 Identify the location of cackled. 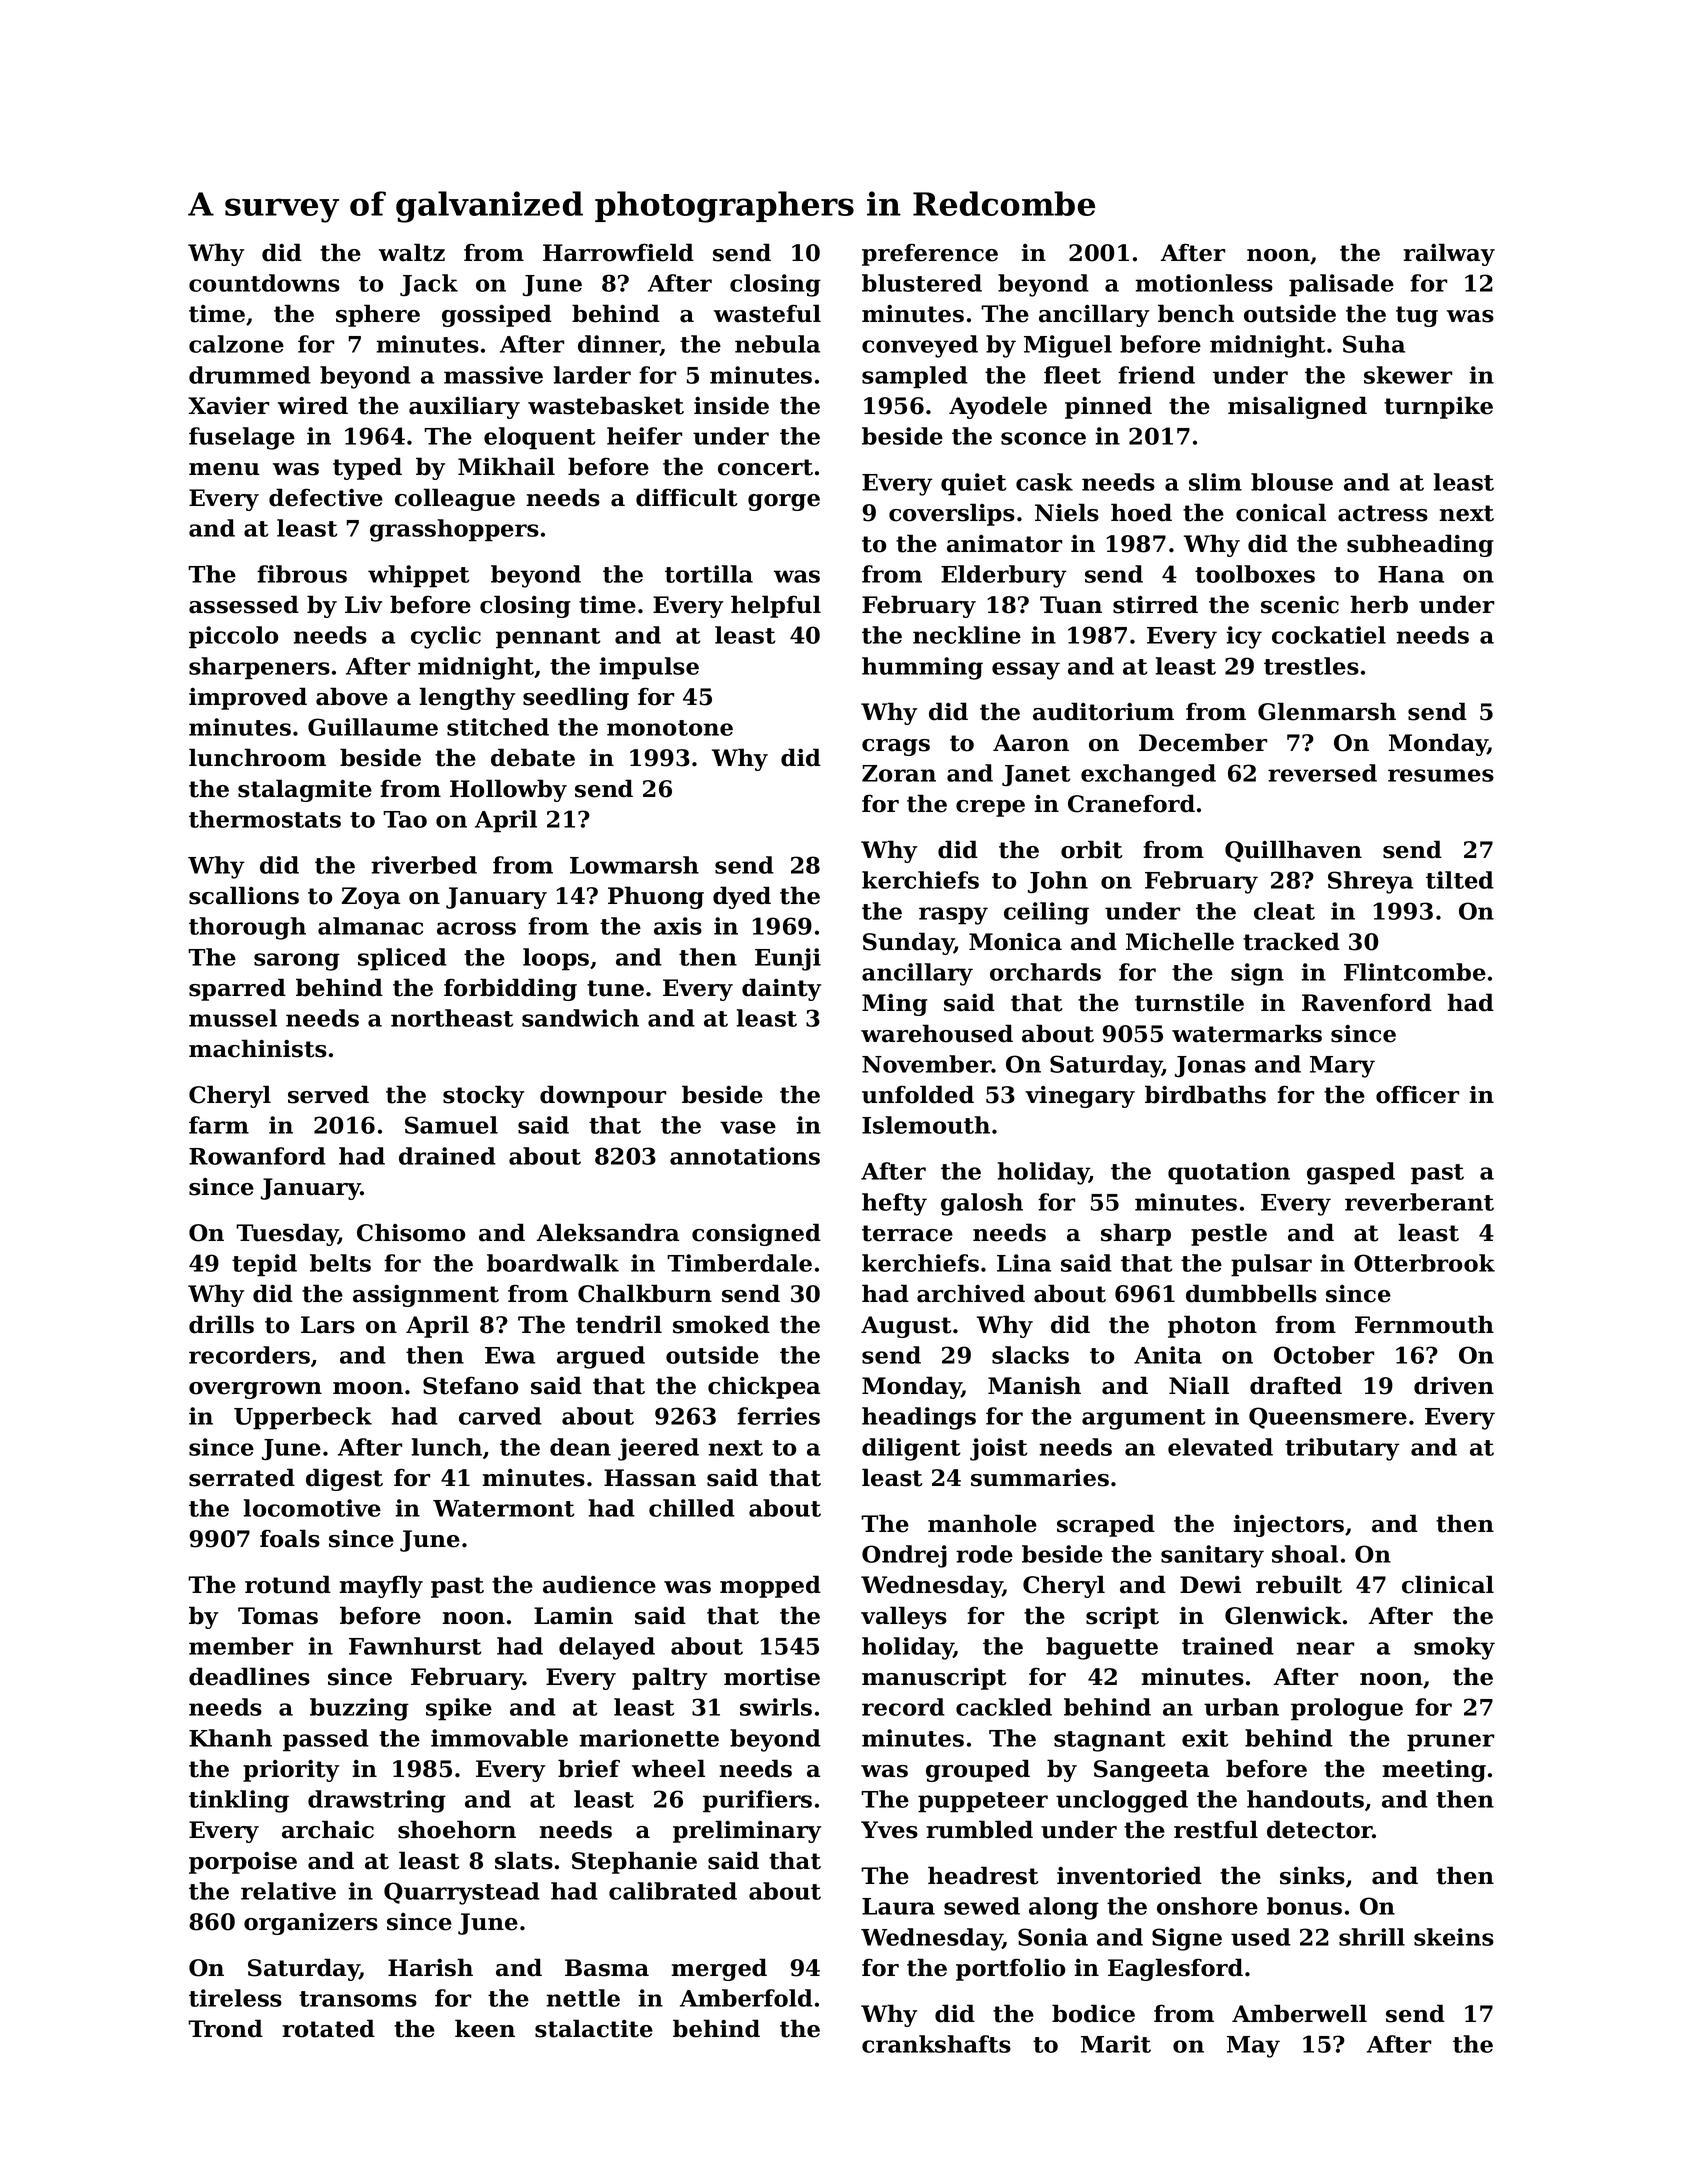
(1004, 1707).
